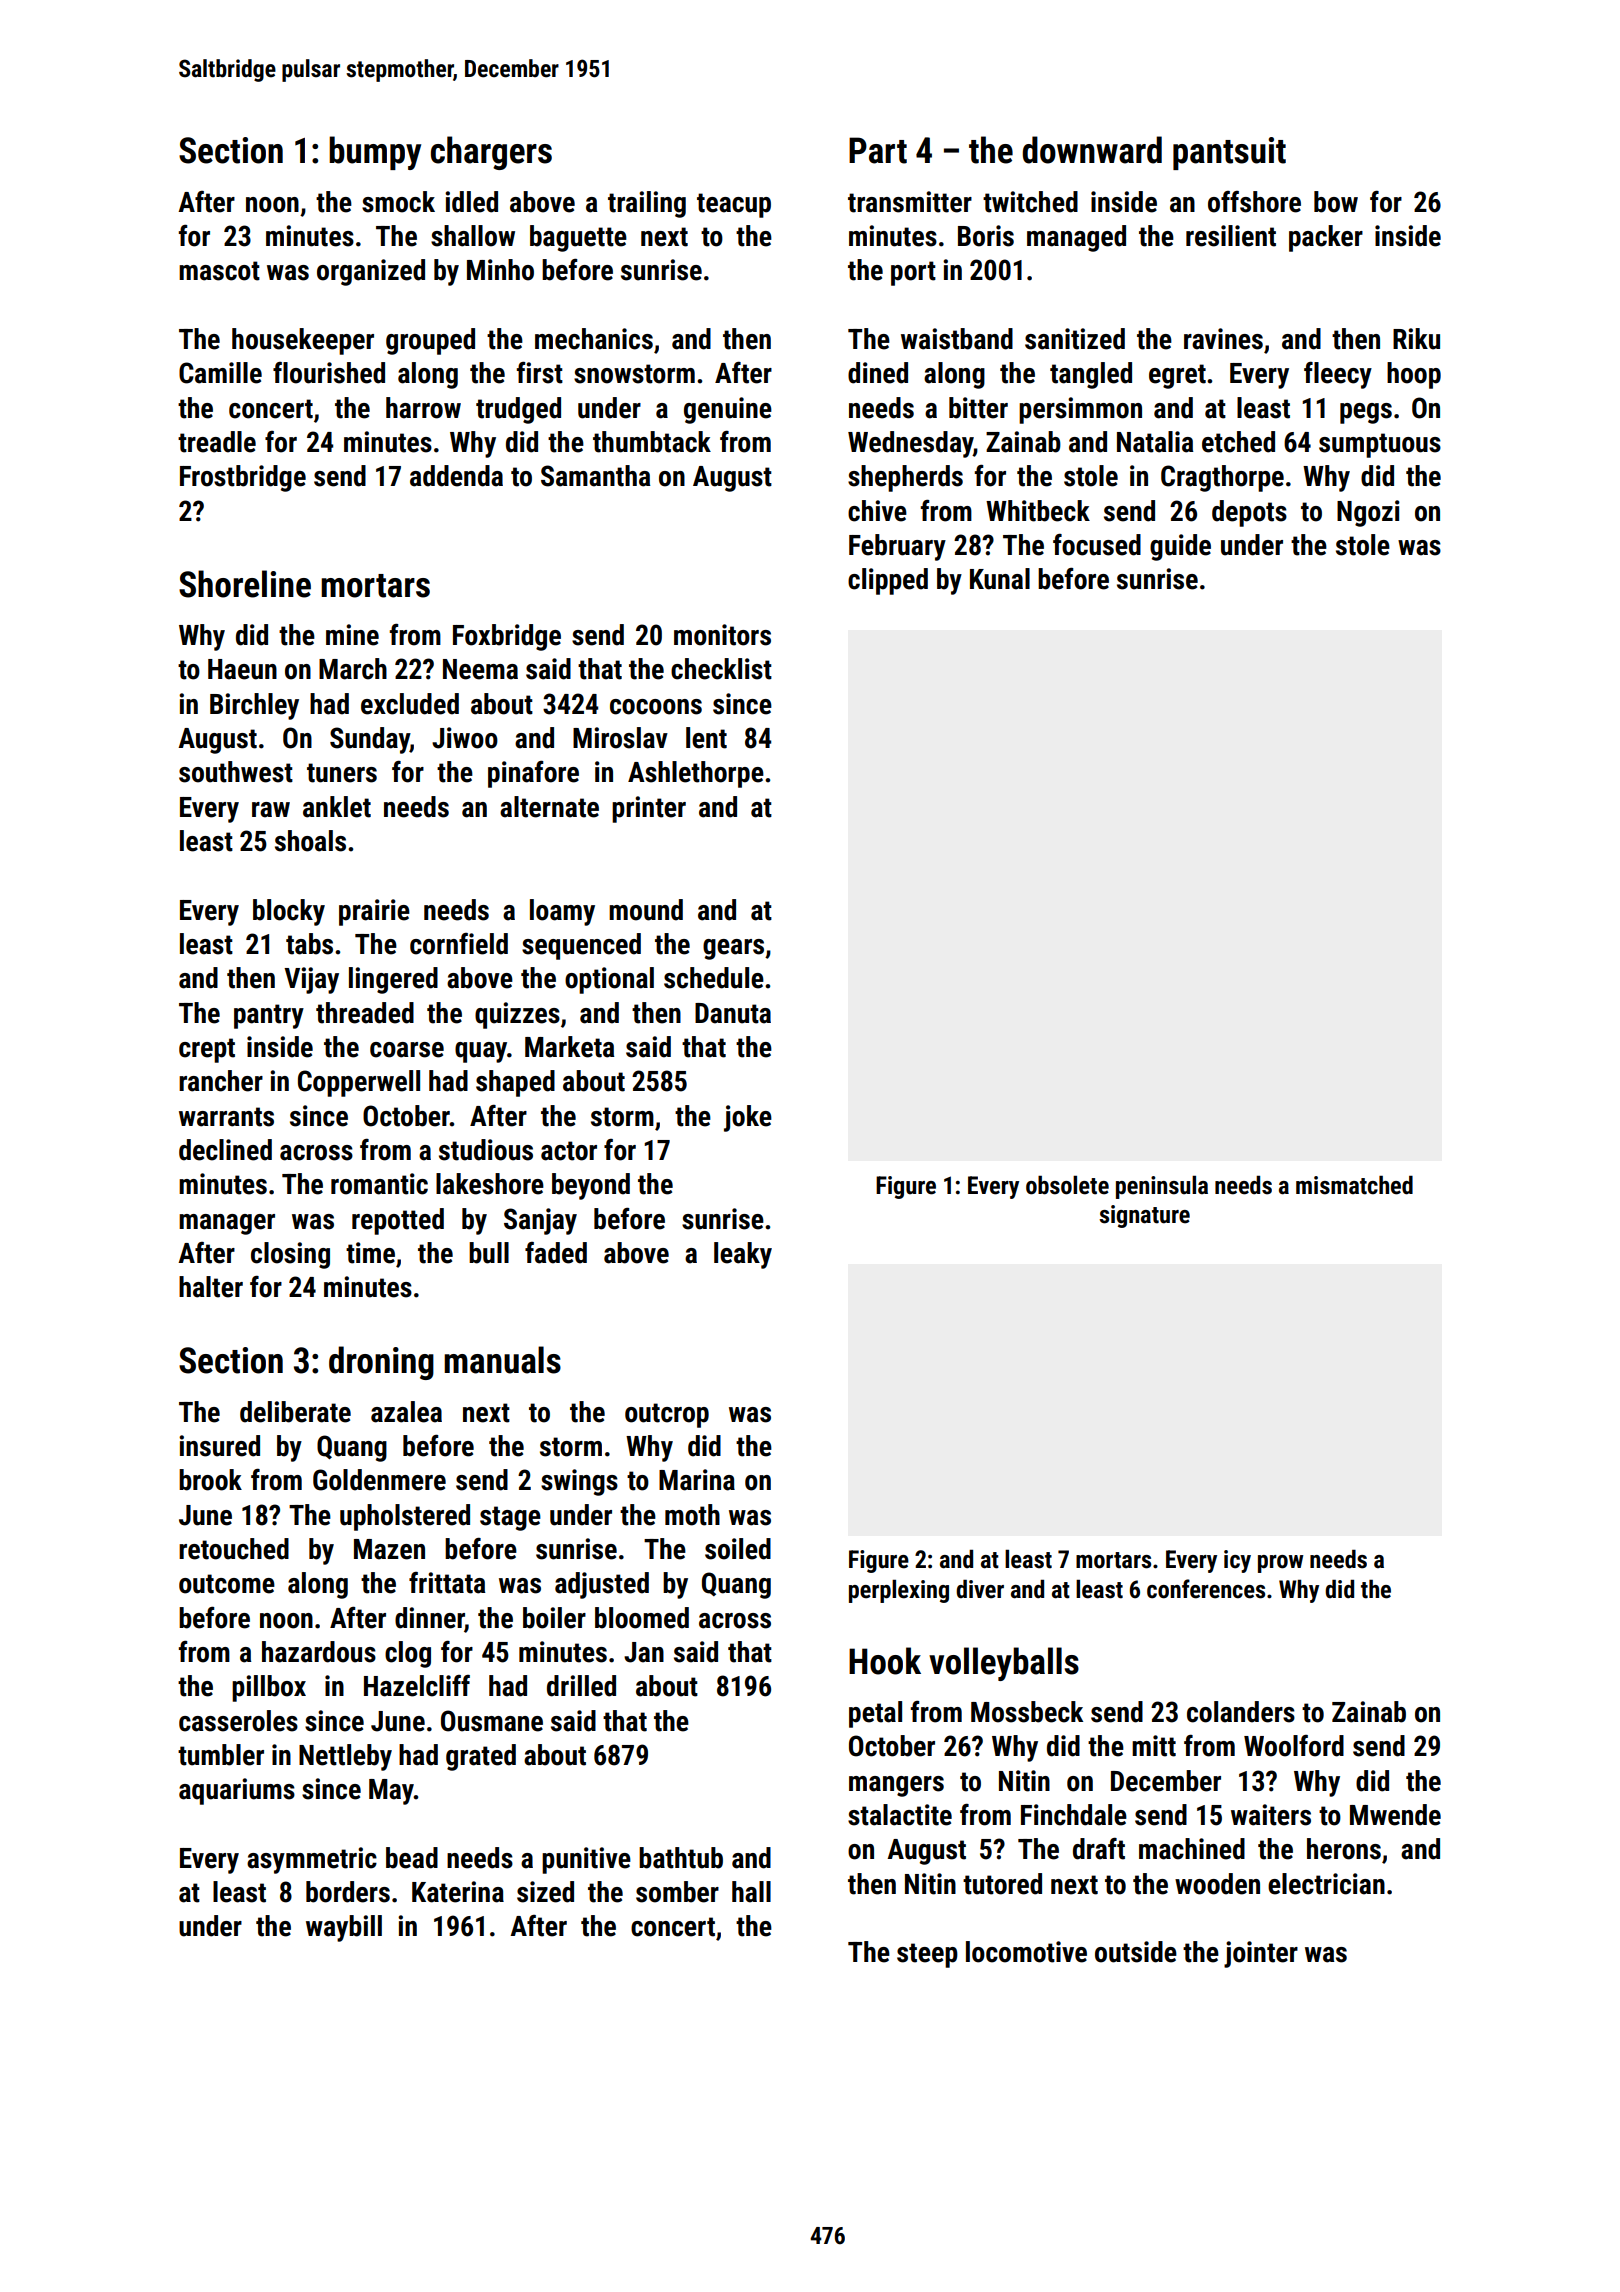 The height and width of the screenshot is (2292, 1620). I want to click on signature, so click(1144, 1216).
